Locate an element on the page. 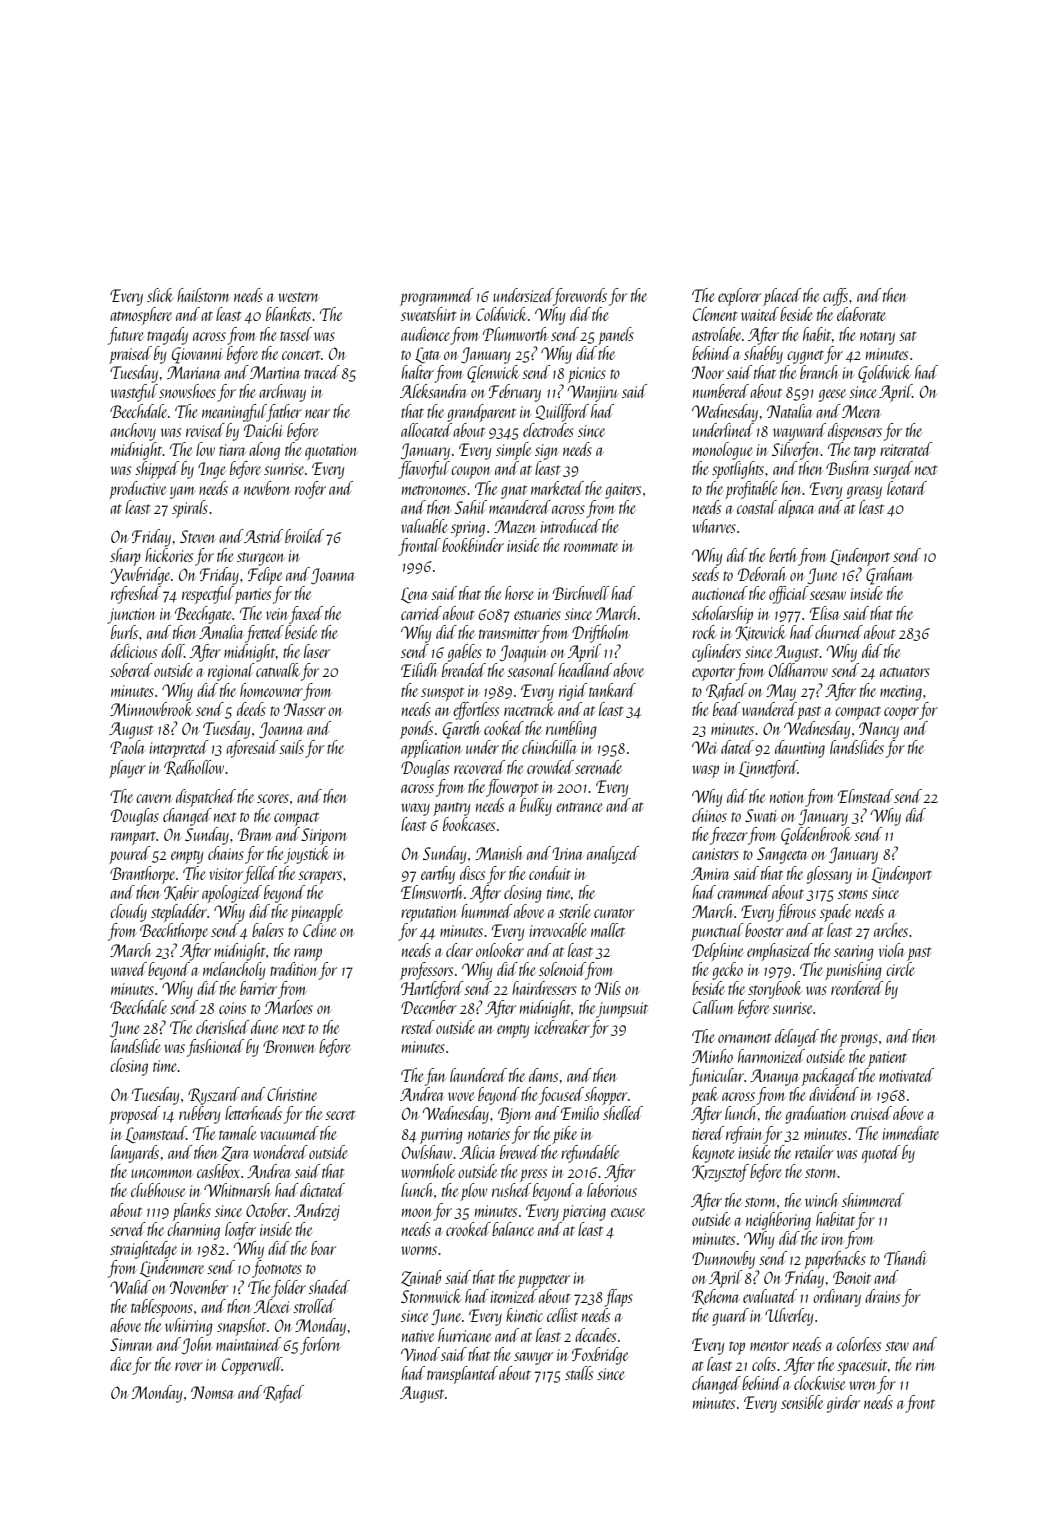  branch is located at coordinates (818, 372).
